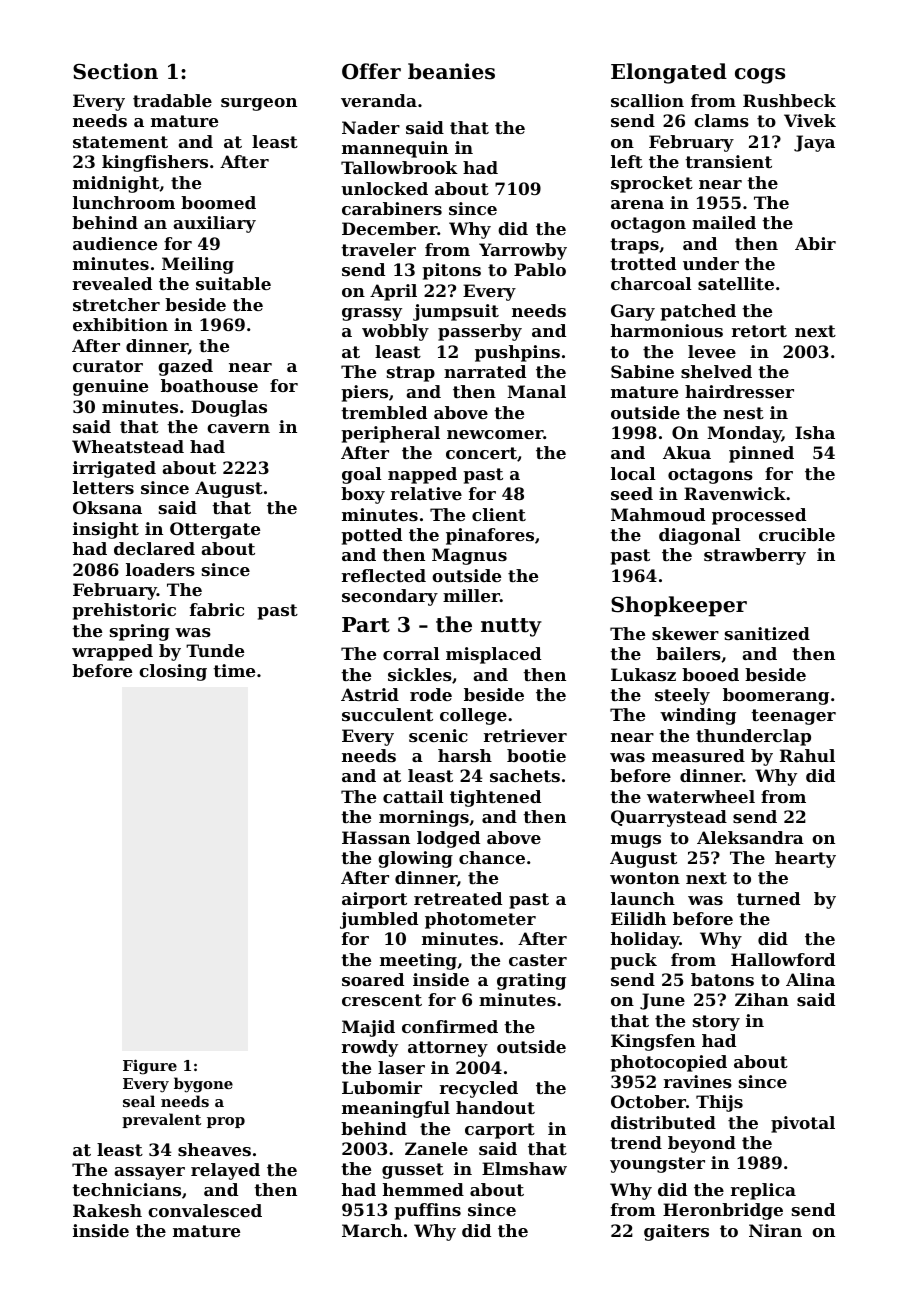 The width and height of the image is (908, 1316). I want to click on clams, so click(721, 120).
